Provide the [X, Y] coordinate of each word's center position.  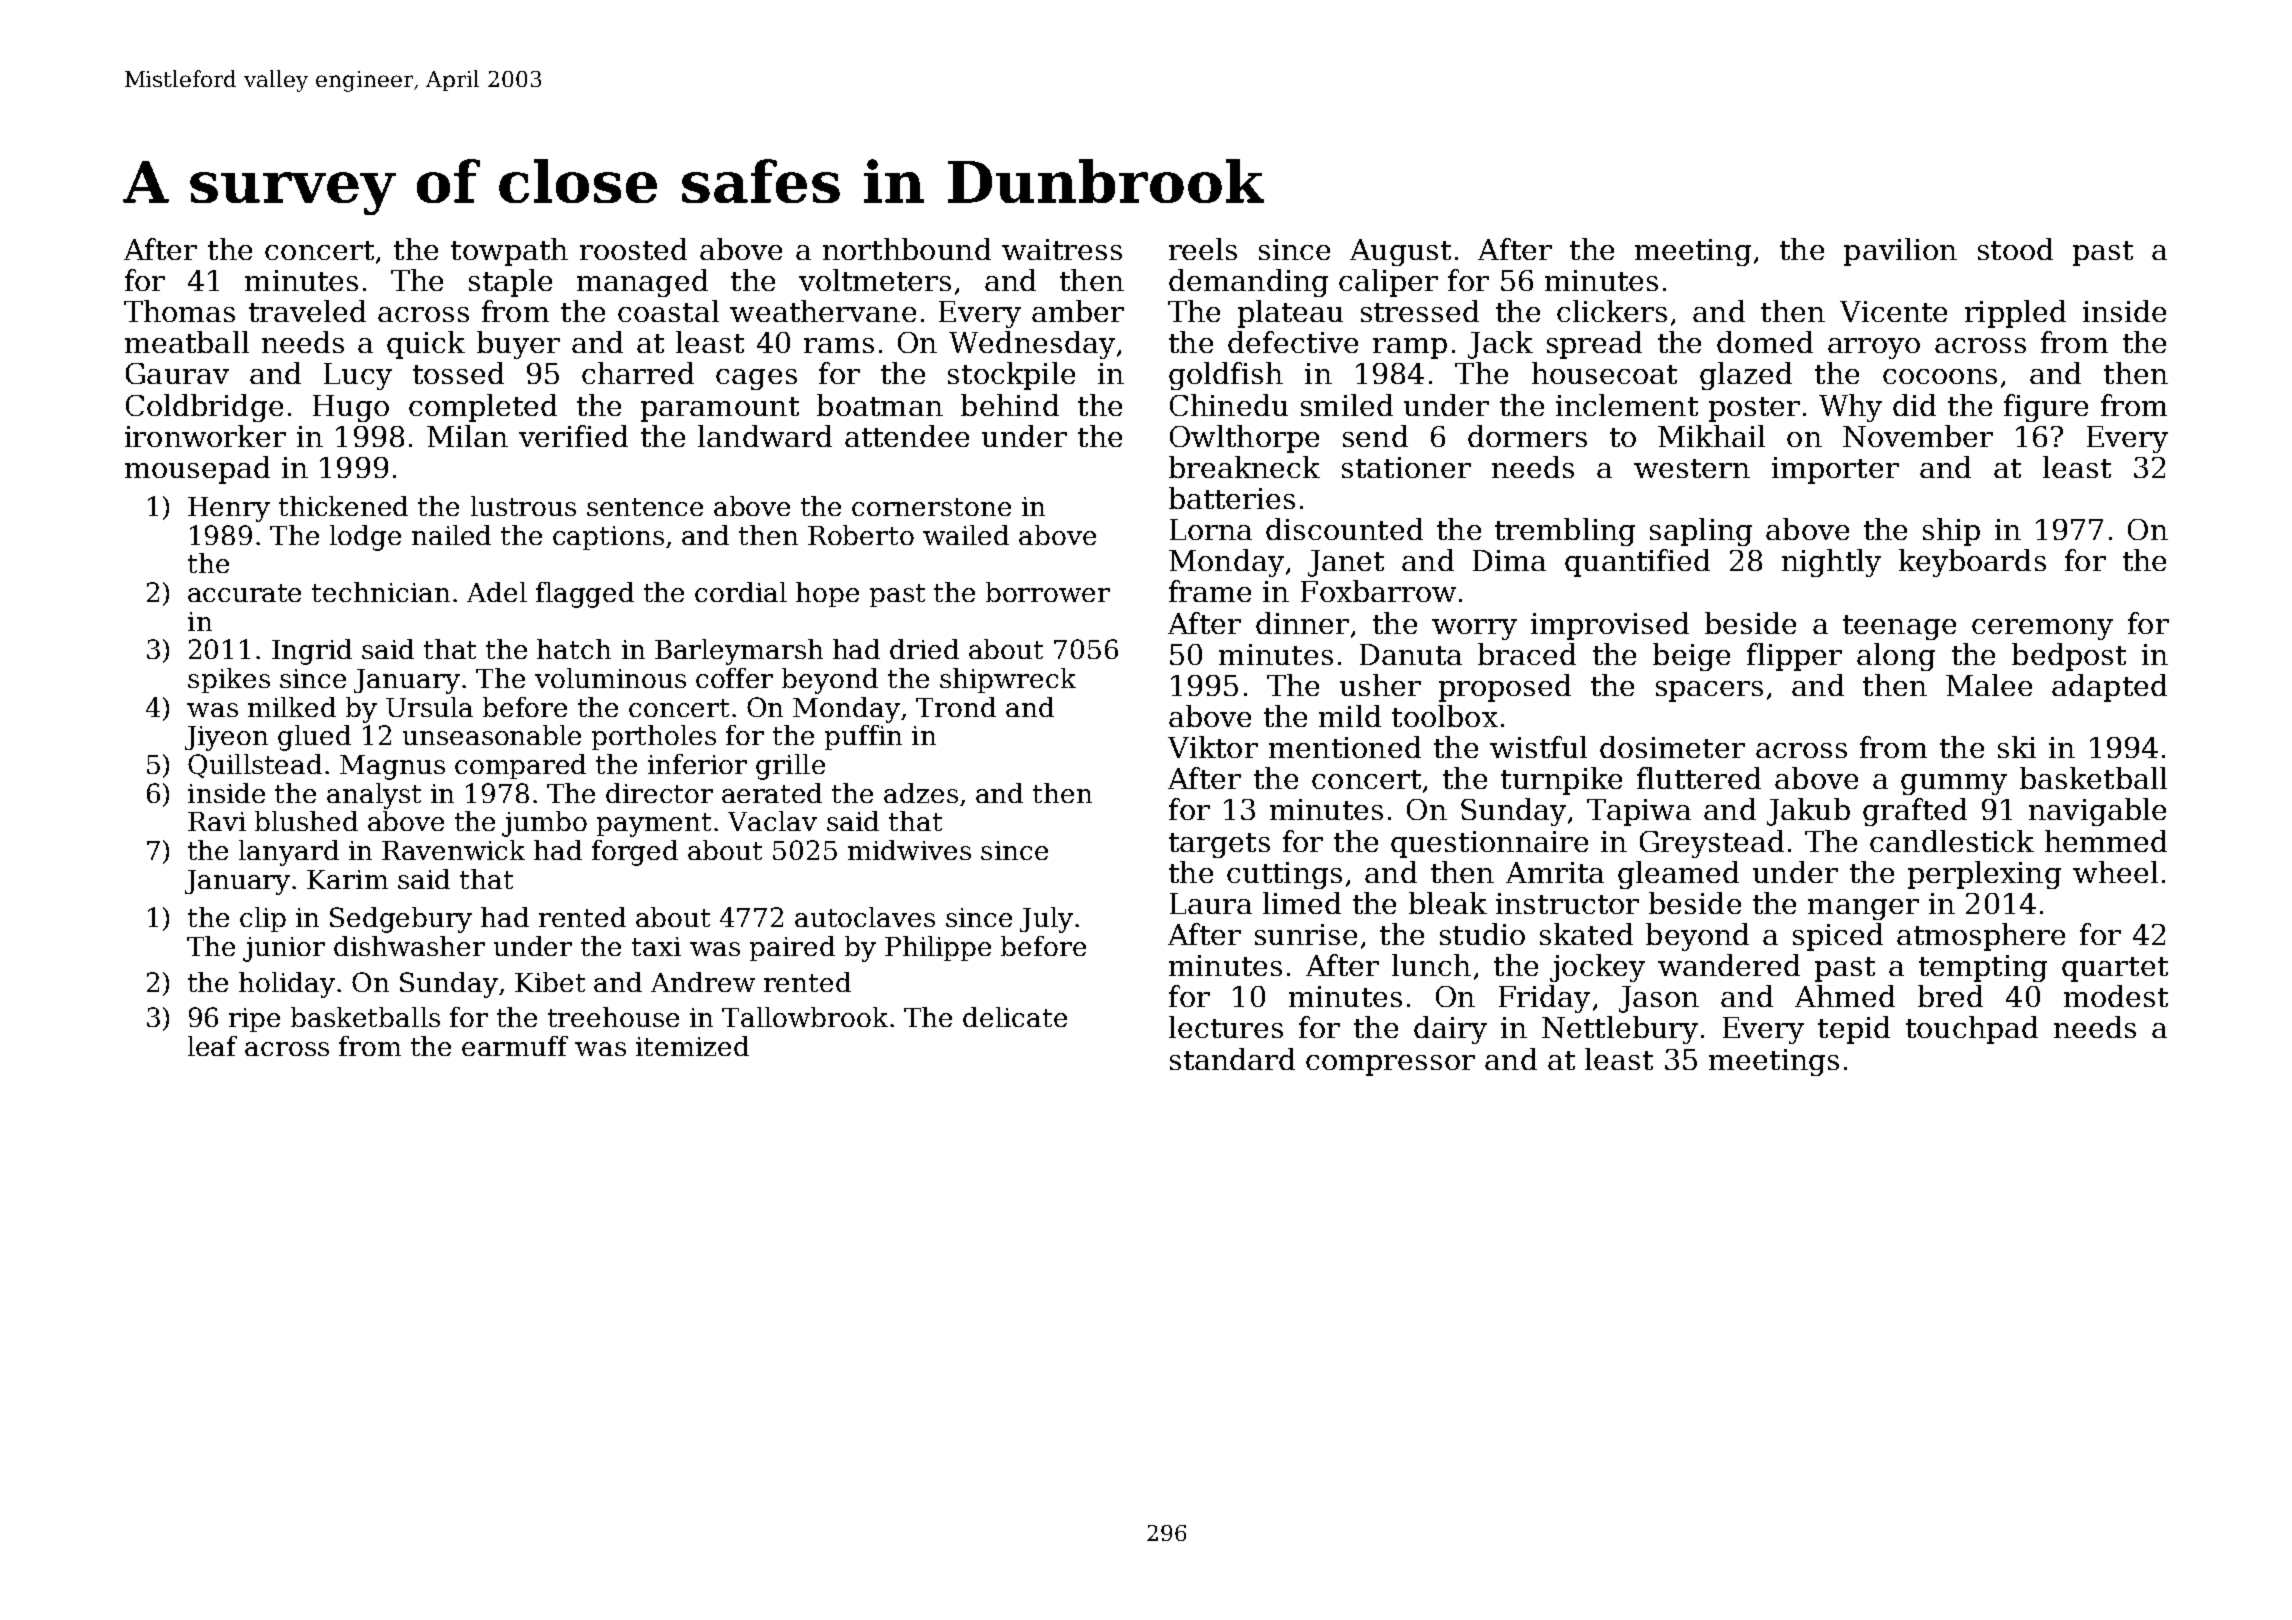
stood [2015, 249]
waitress [1062, 249]
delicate [1015, 1017]
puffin [863, 737]
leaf [212, 1046]
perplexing [1984, 875]
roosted [633, 249]
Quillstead [255, 766]
